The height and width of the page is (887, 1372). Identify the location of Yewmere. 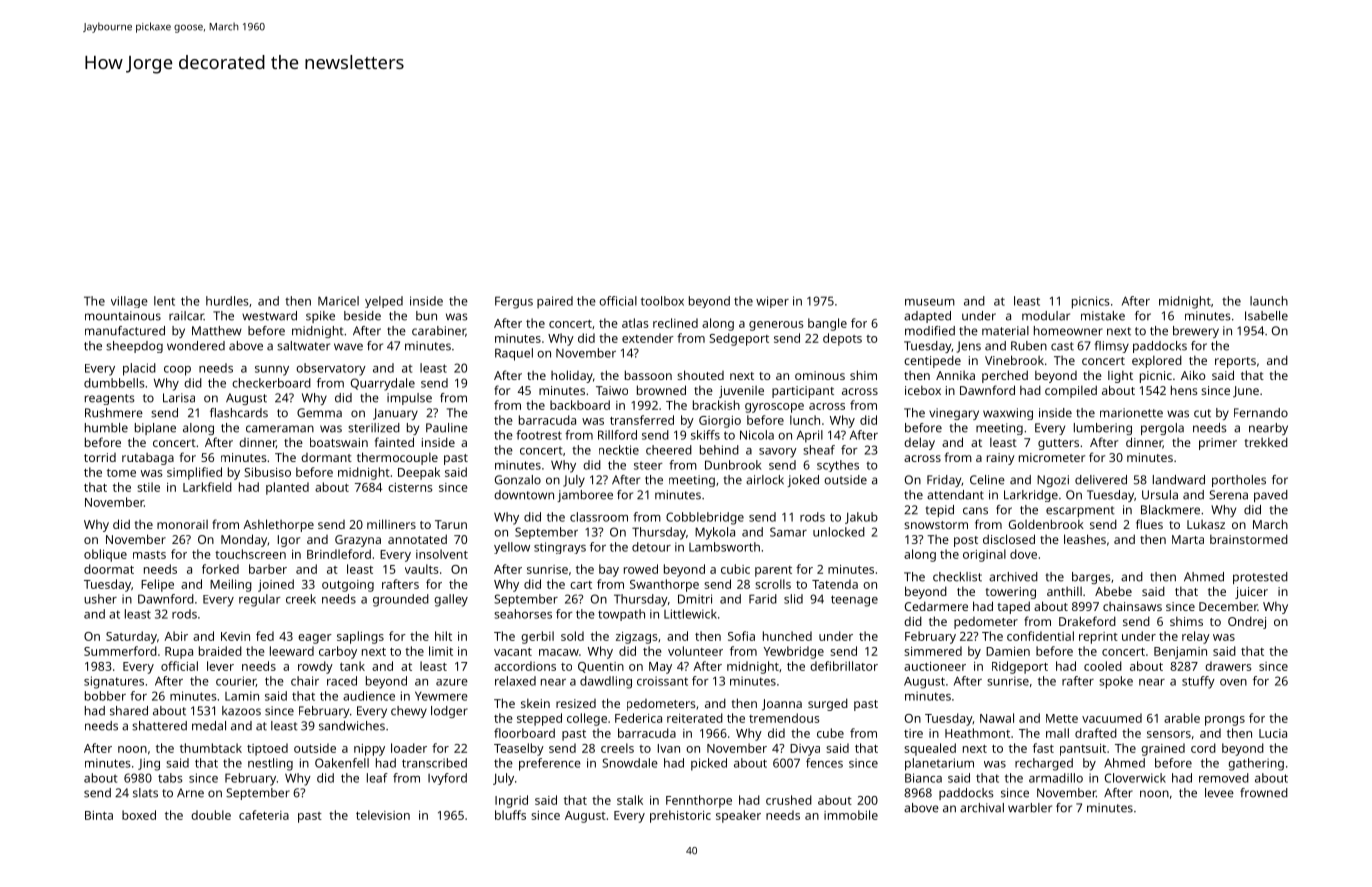
(441, 696).
